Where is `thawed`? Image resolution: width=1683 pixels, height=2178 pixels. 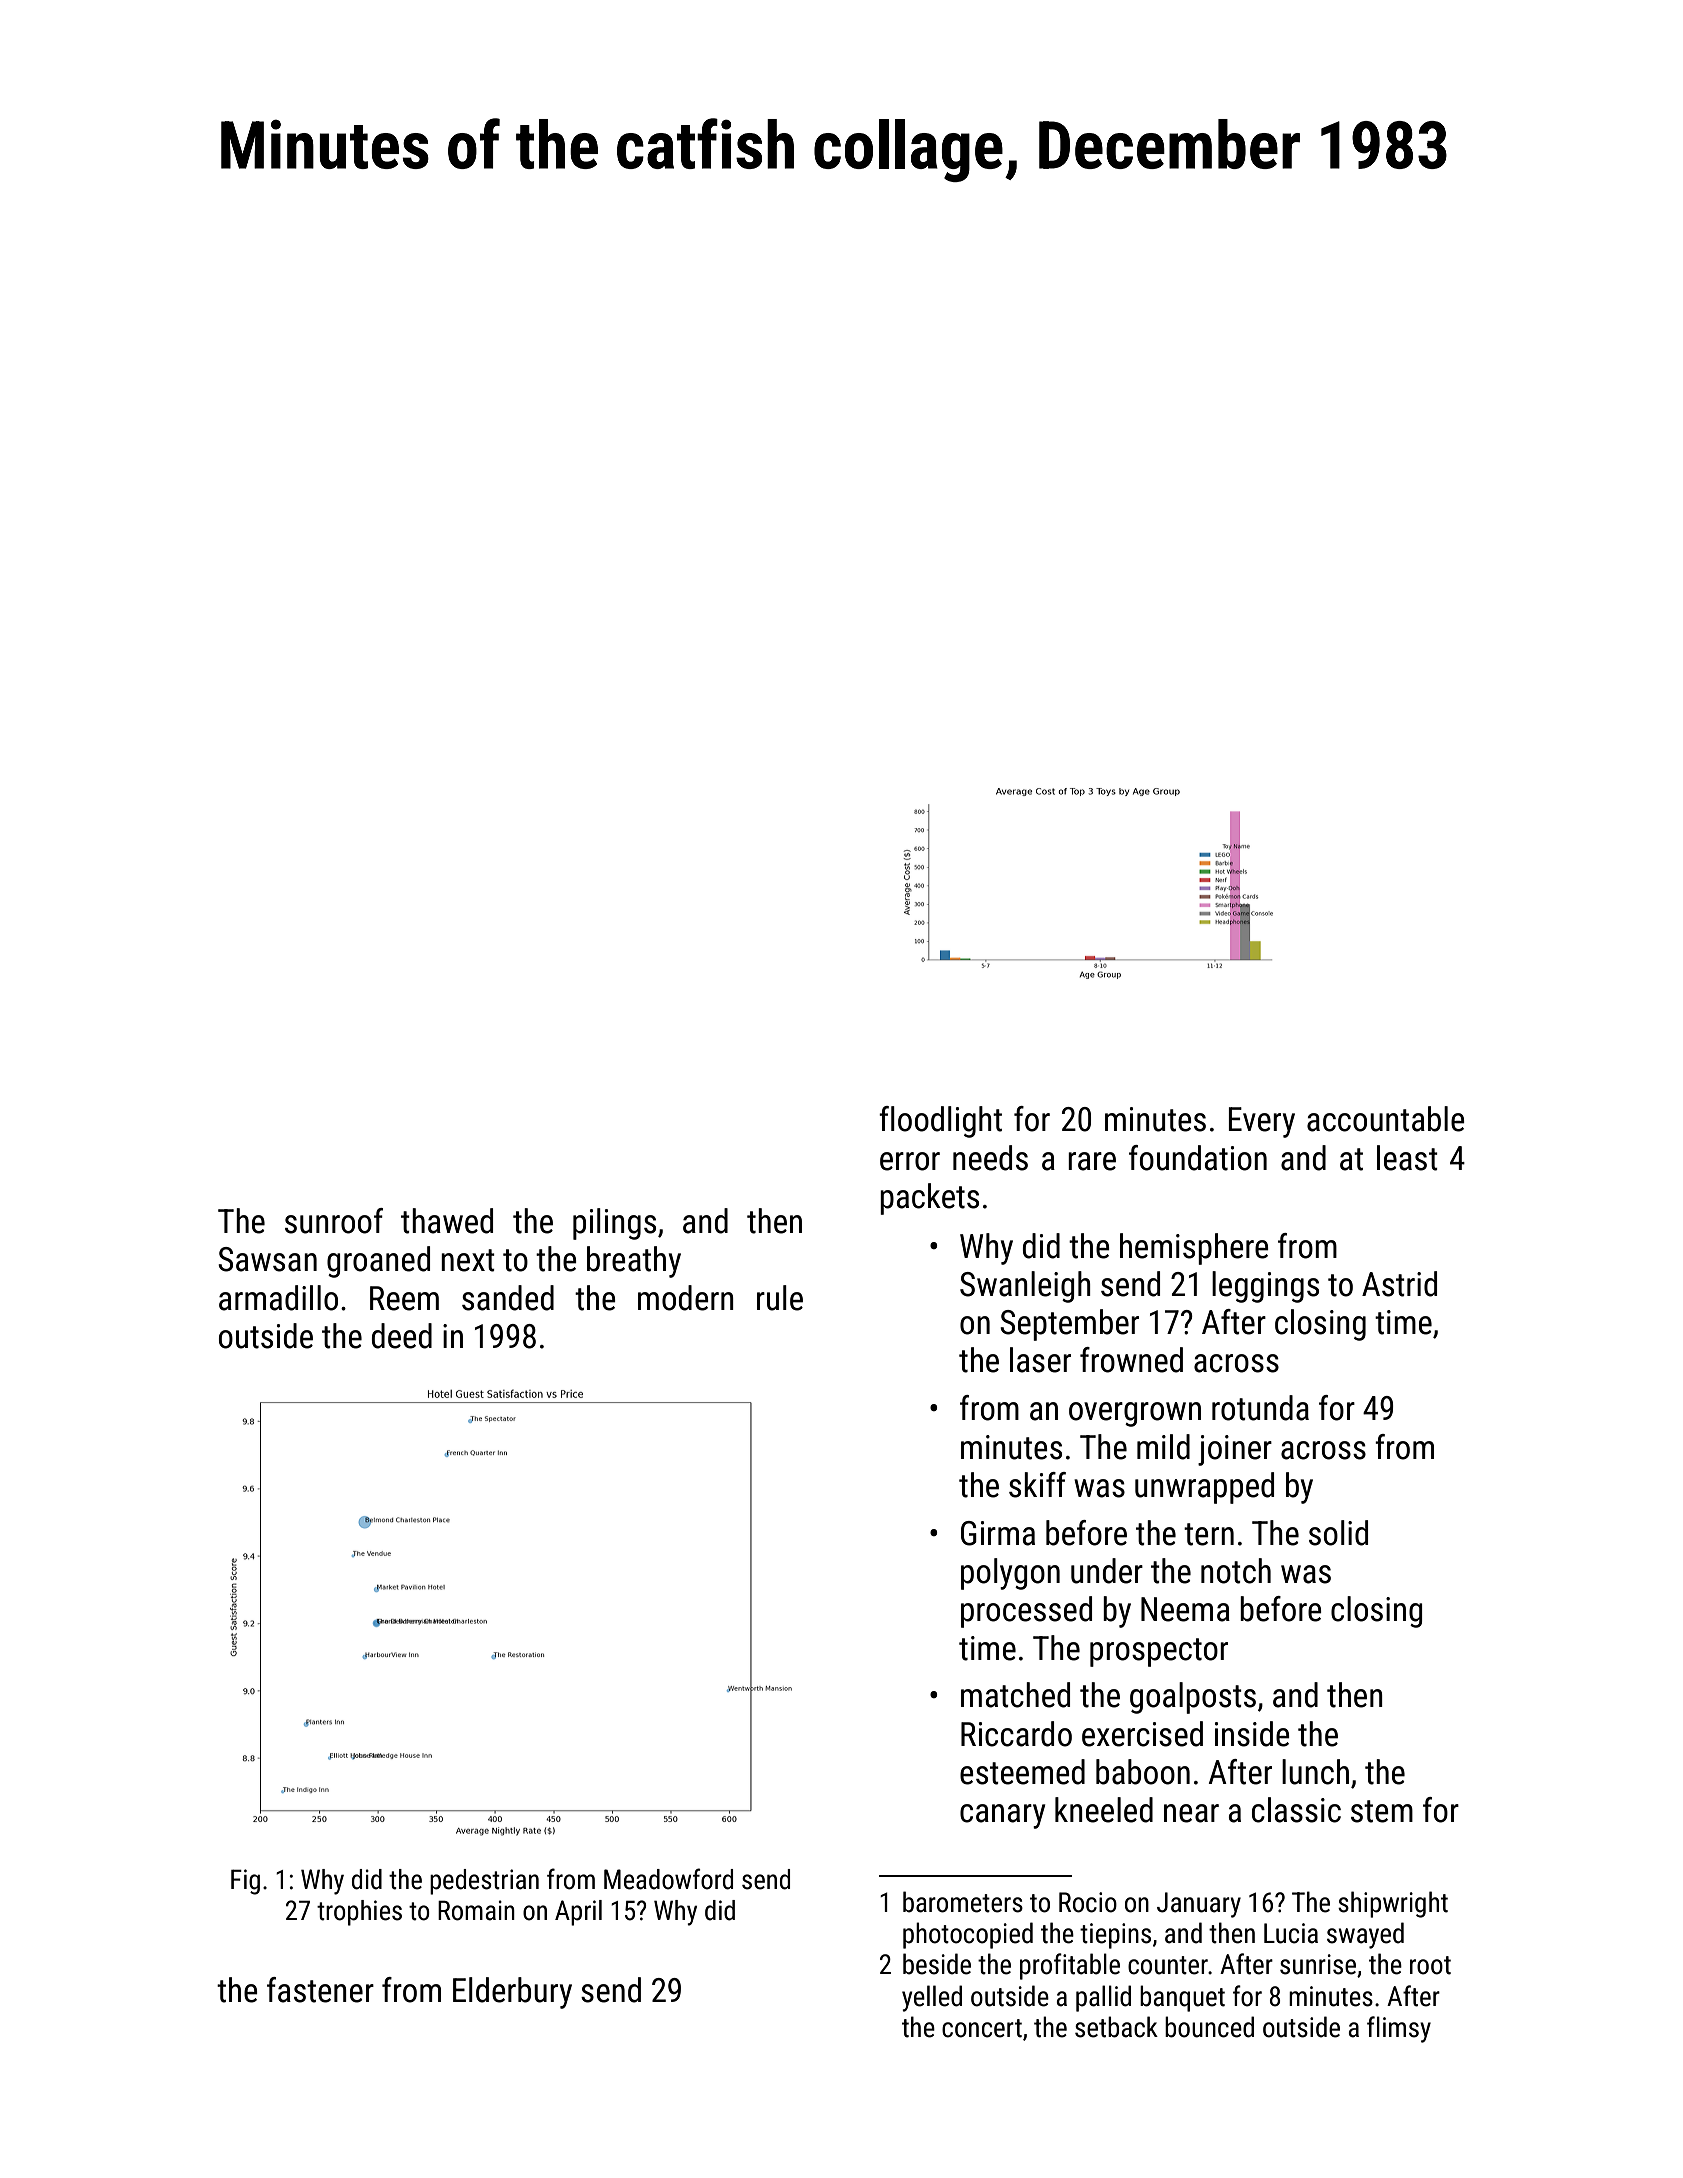
thawed is located at coordinates (447, 1221).
